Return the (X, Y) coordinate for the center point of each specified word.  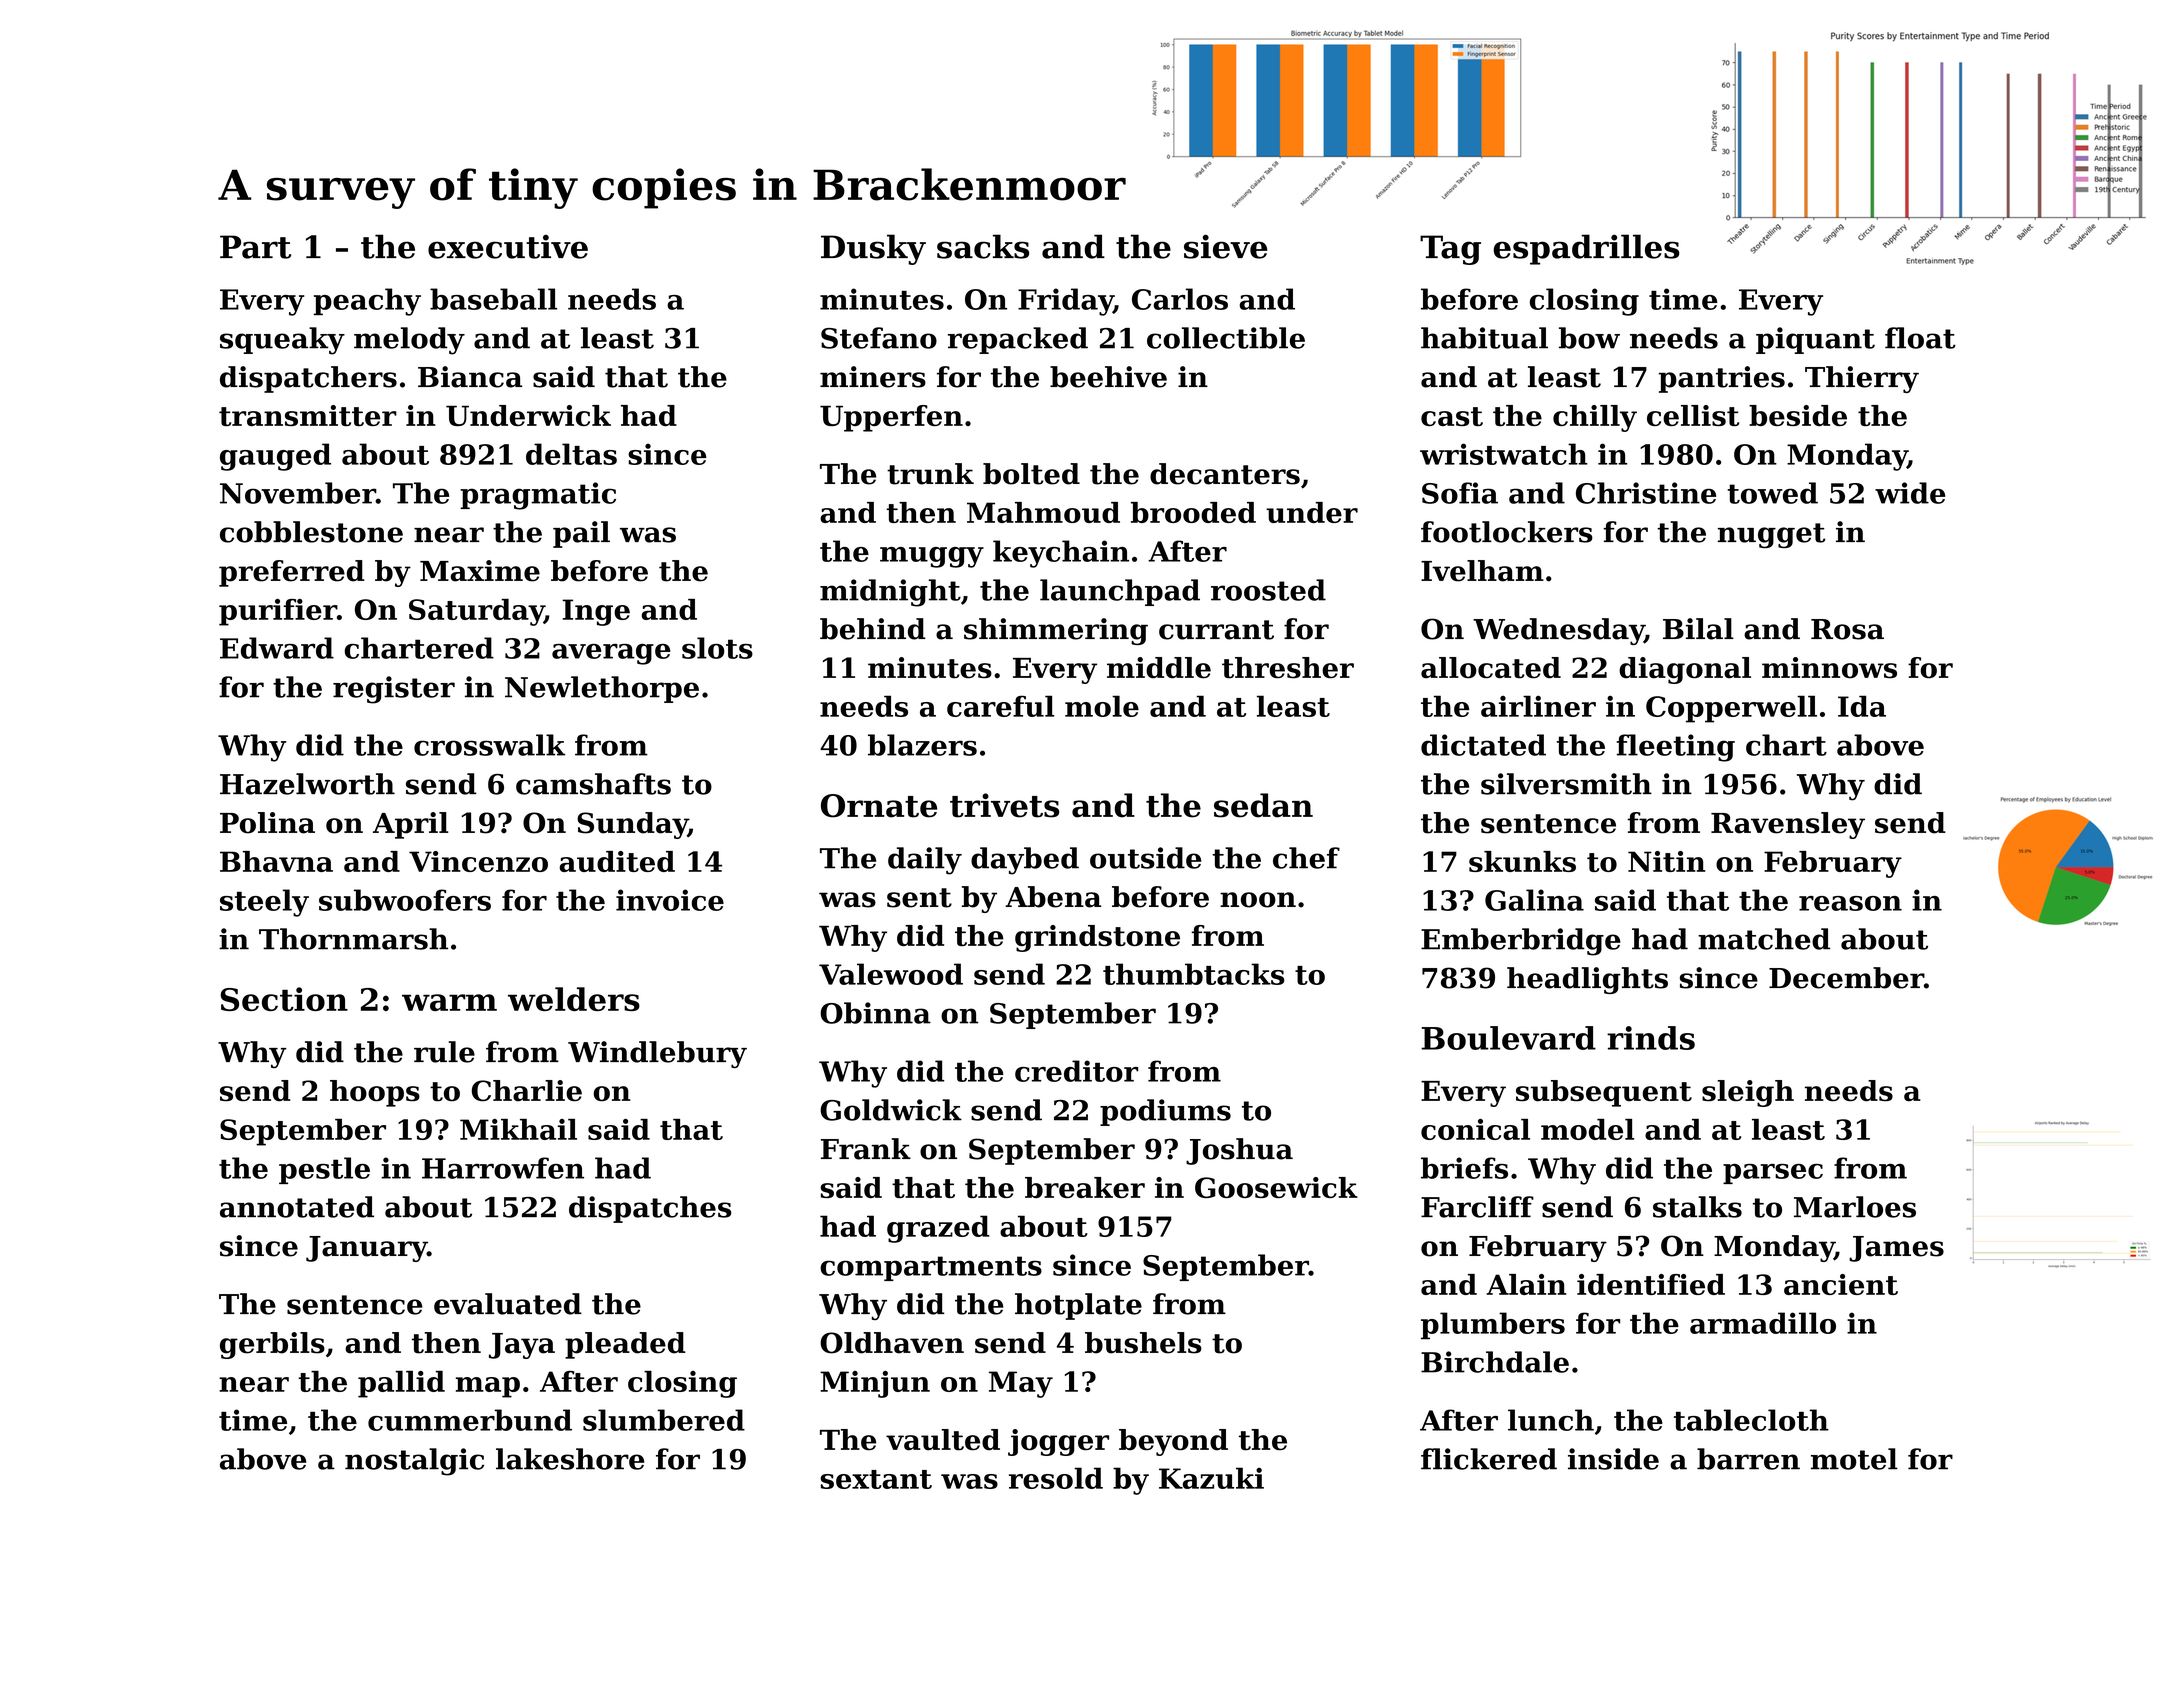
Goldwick (891, 1110)
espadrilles (1587, 249)
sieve (1225, 246)
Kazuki (1211, 1478)
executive (508, 246)
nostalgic (414, 1462)
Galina (1534, 900)
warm (449, 1002)
